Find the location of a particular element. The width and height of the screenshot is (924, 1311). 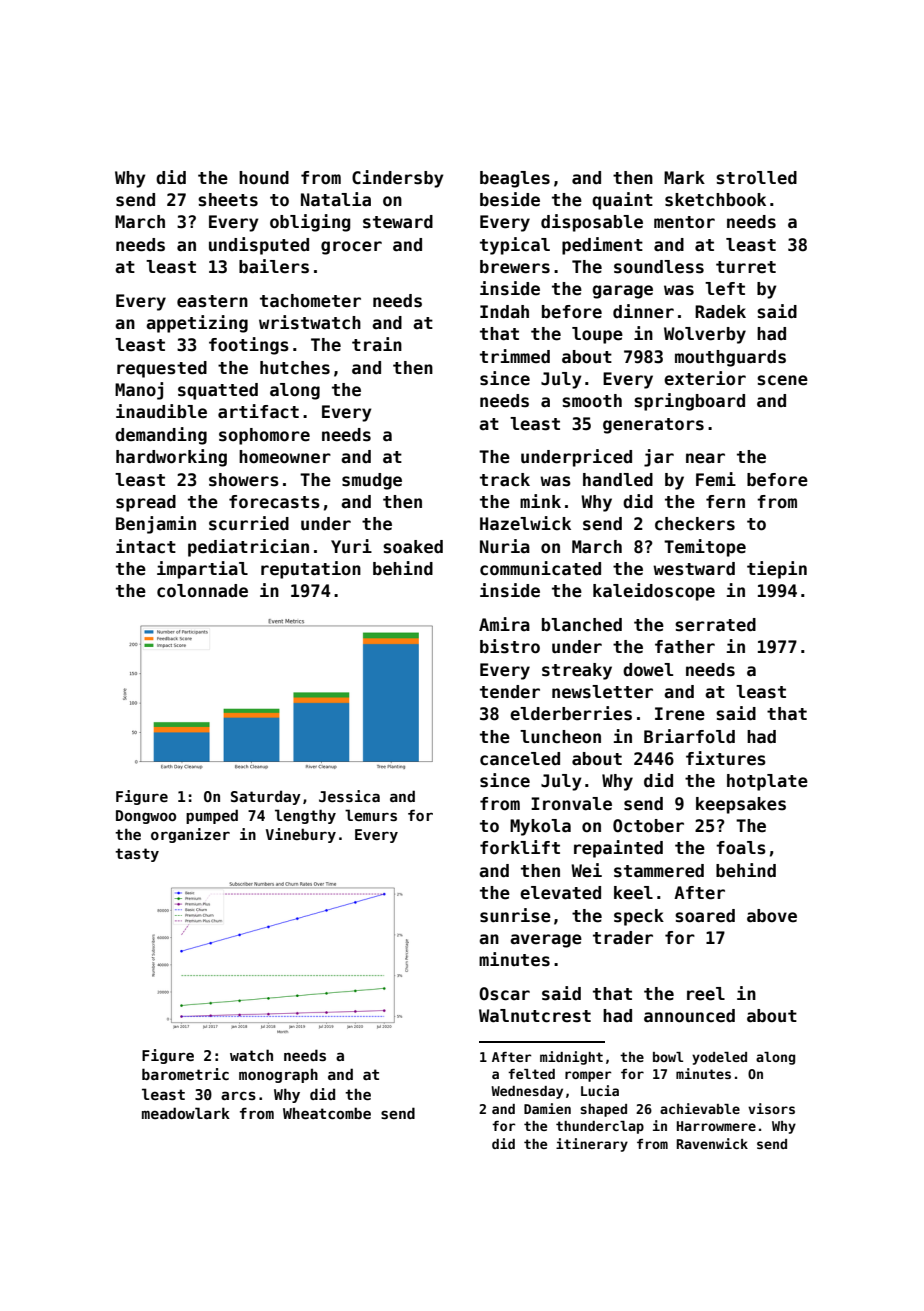

beagles is located at coordinates (515, 179).
